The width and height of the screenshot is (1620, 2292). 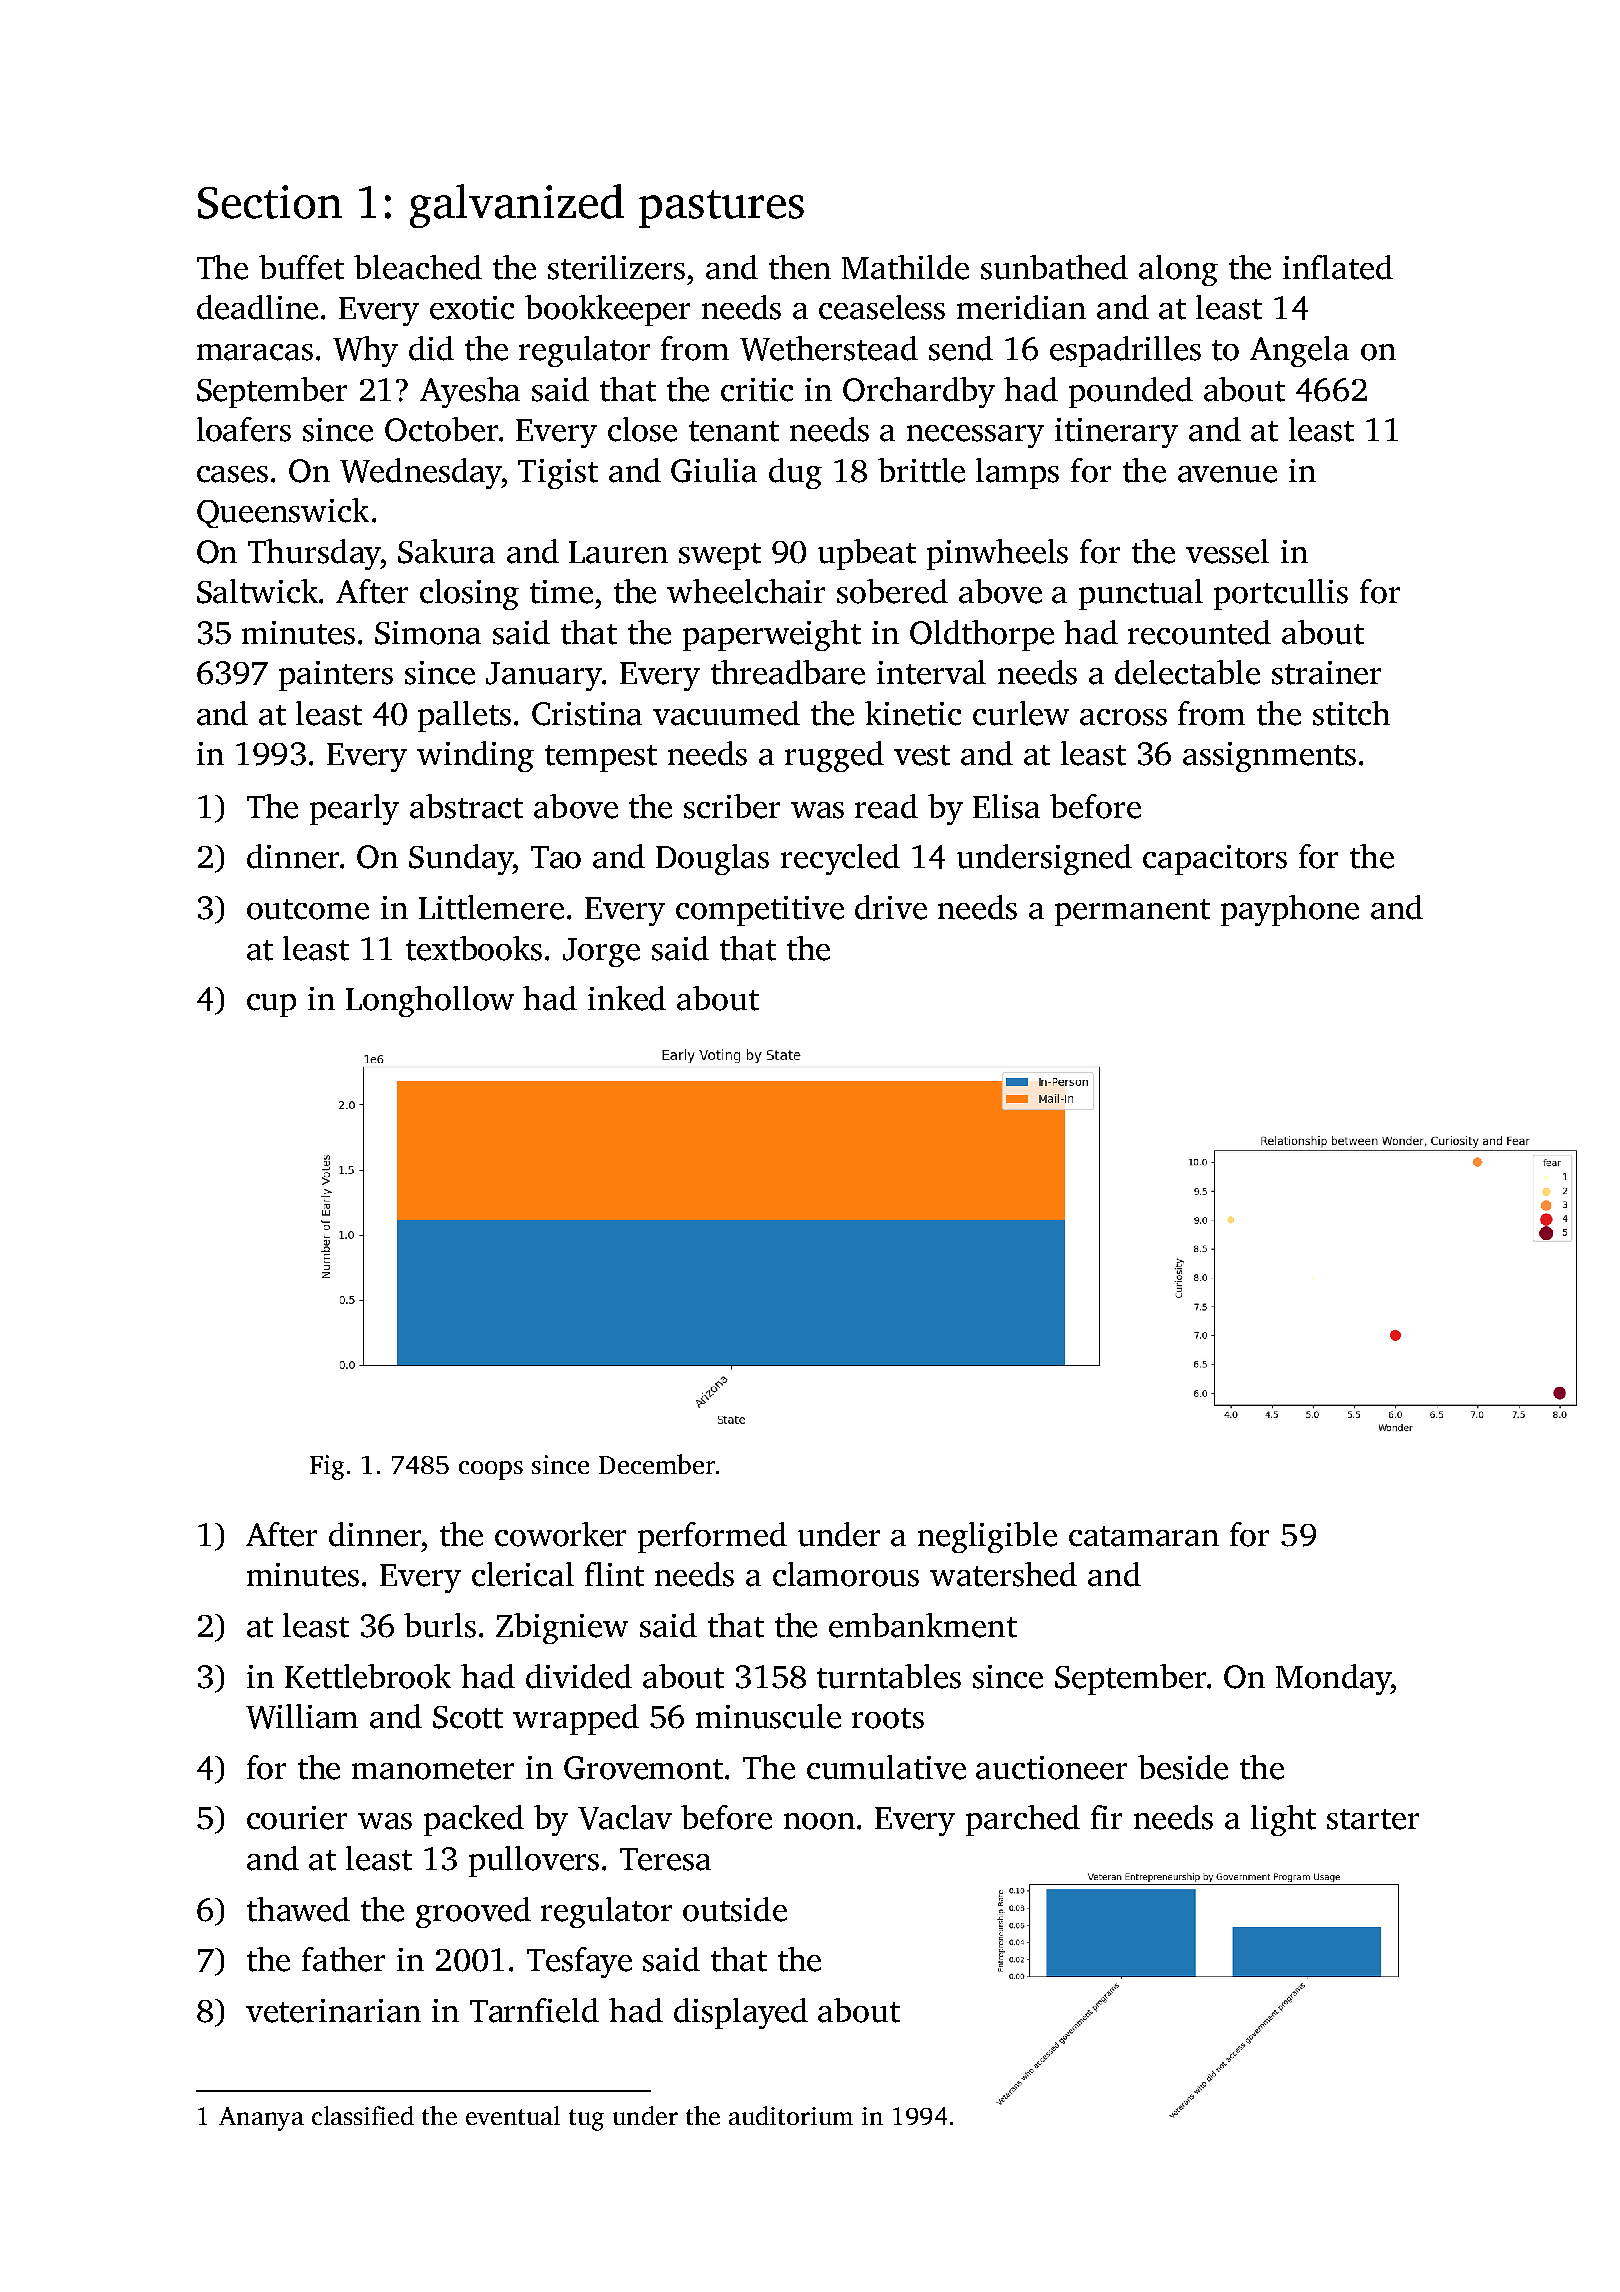 I want to click on Ananya, so click(x=261, y=2119).
